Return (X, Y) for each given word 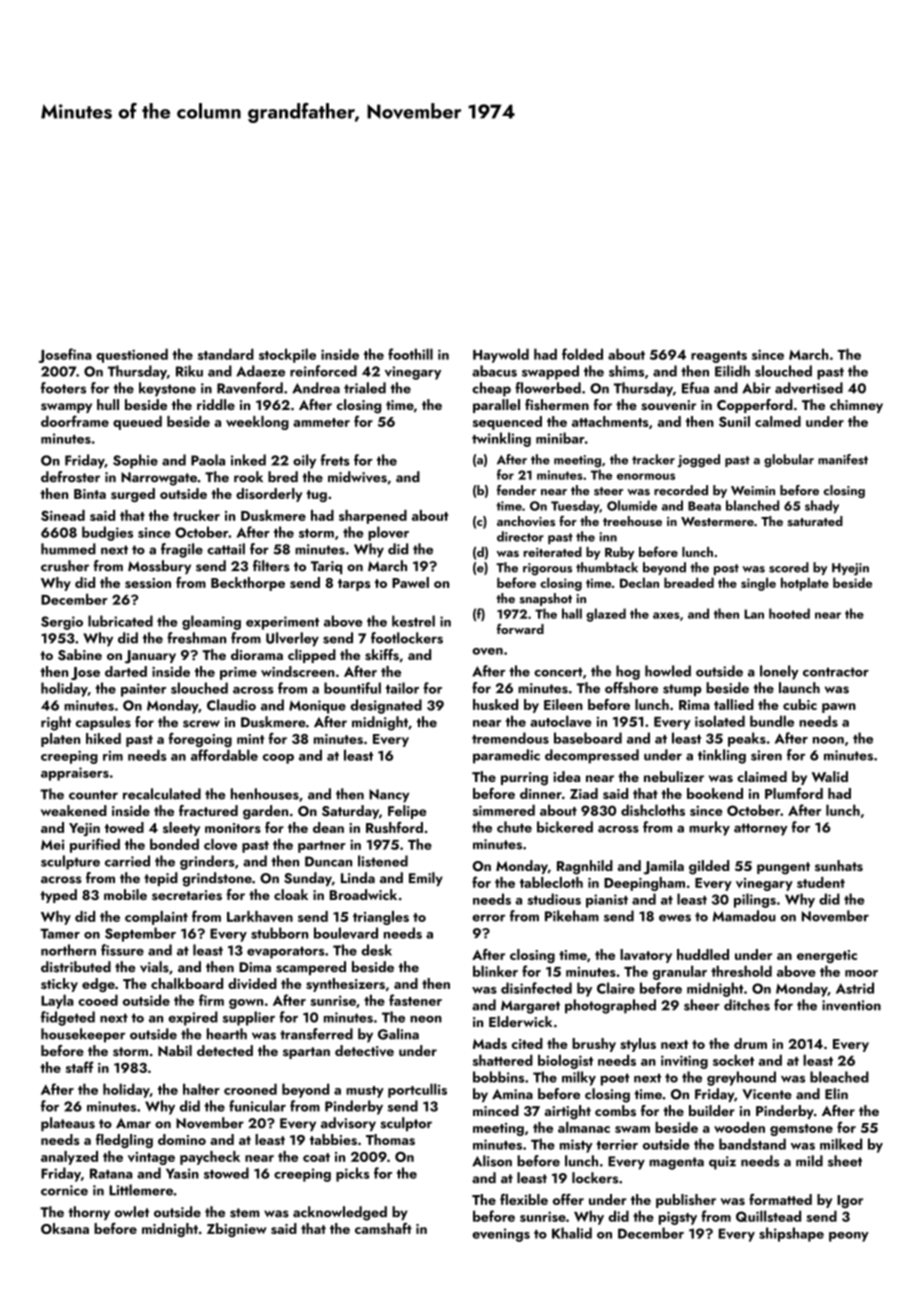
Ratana (111, 1173)
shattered (503, 1060)
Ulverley (292, 639)
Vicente (767, 1094)
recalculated (162, 794)
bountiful (352, 688)
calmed (778, 421)
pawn (839, 708)
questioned (132, 355)
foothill (410, 354)
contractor (836, 672)
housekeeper (83, 1035)
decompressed (592, 756)
